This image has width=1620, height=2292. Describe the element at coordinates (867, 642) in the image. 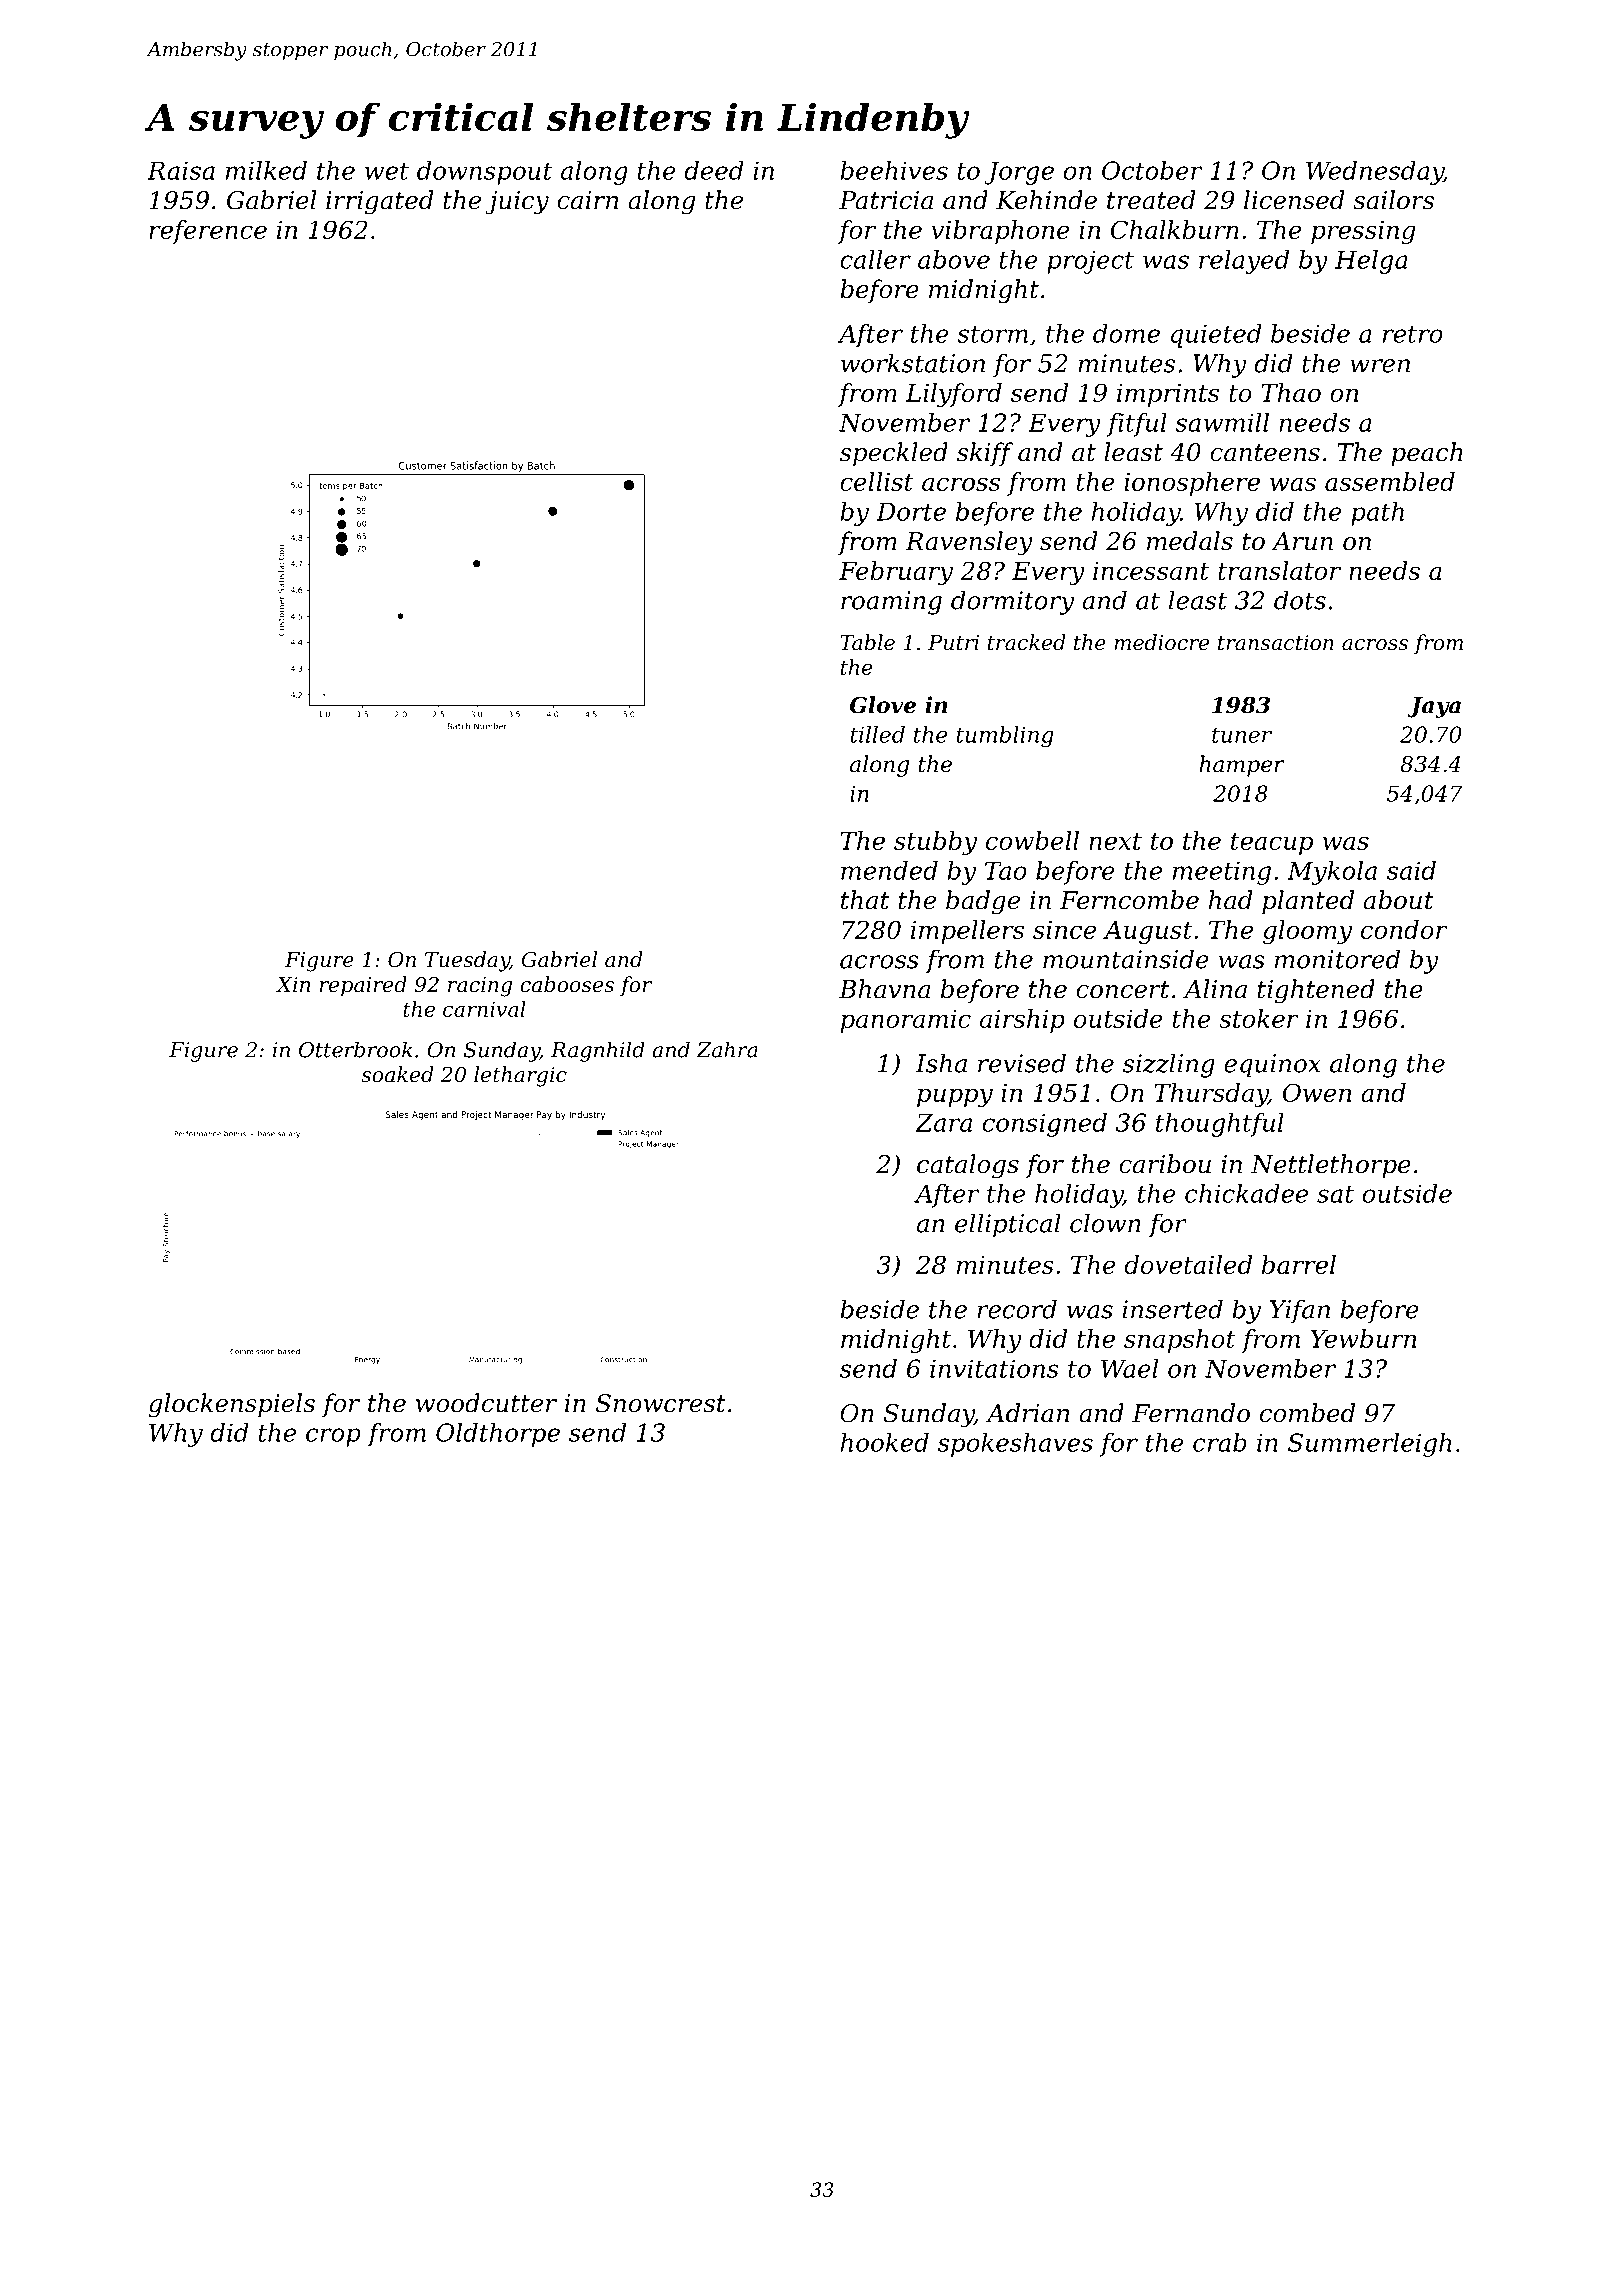

I see `Table` at that location.
